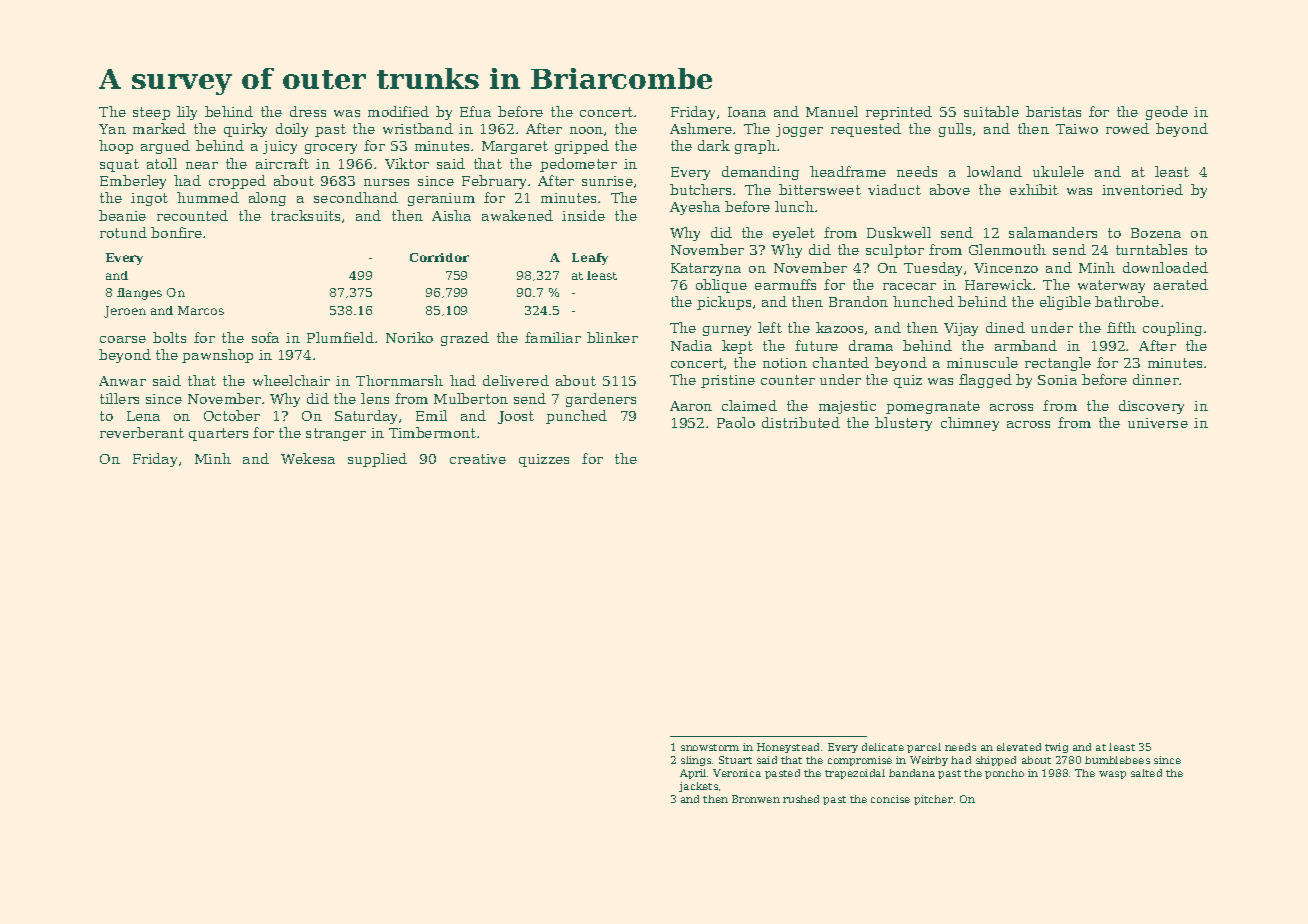  Describe the element at coordinates (924, 748) in the screenshot. I see `parcel` at that location.
